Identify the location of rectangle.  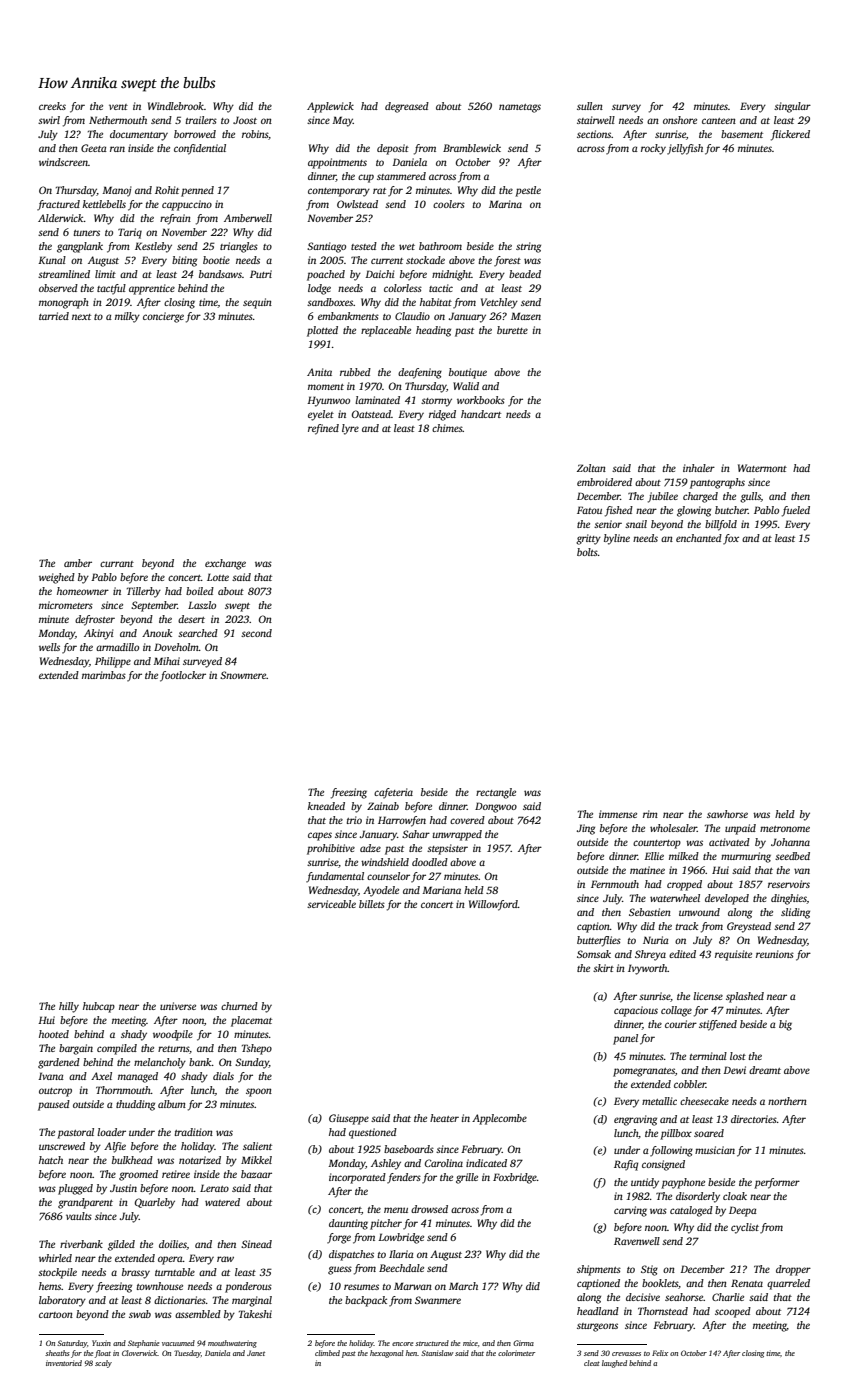
(496, 793).
